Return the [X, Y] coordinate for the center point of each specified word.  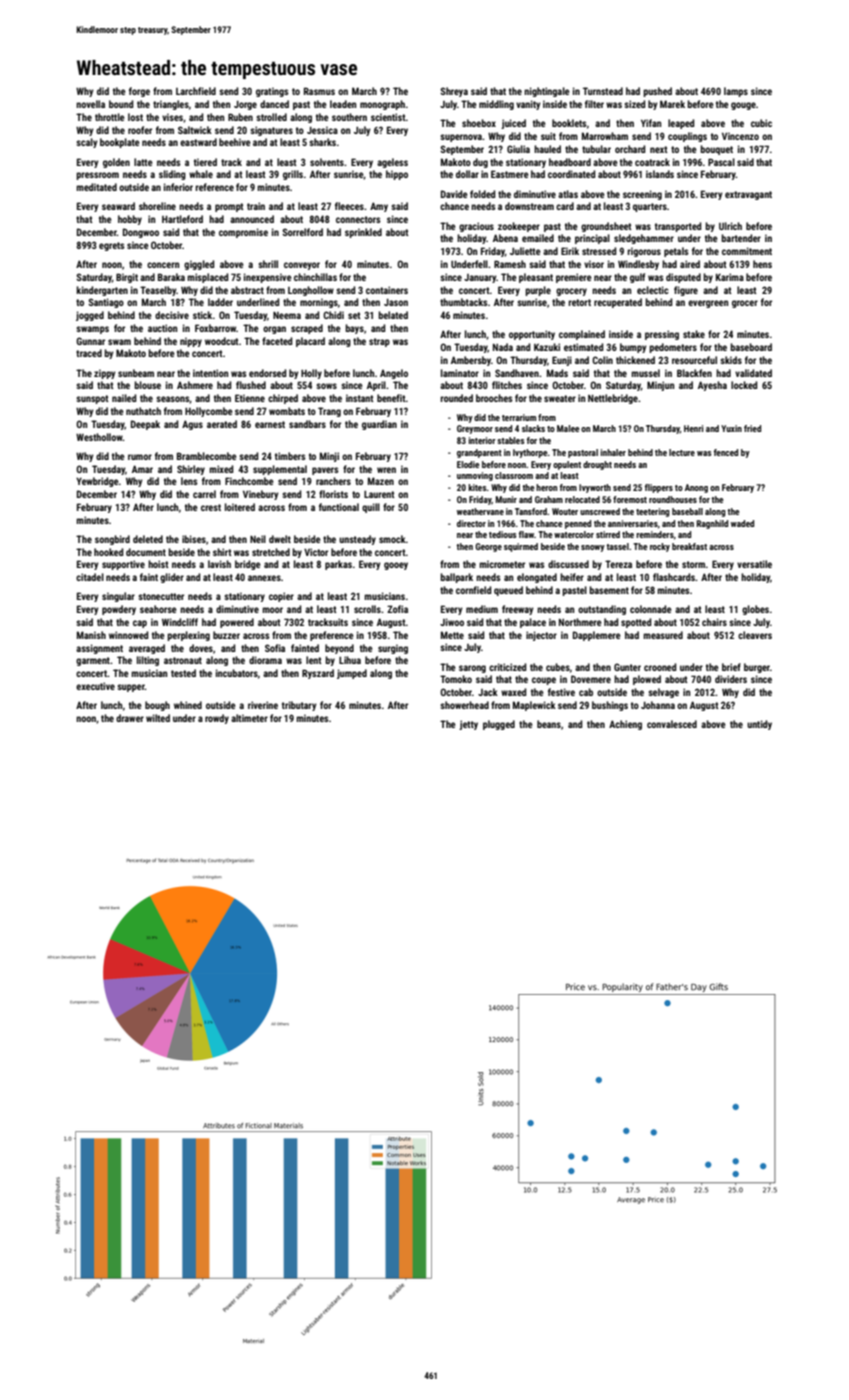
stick [202, 315]
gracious [476, 227]
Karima [730, 277]
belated [393, 315]
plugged [499, 725]
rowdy [217, 719]
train [256, 206]
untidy [759, 725]
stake [694, 334]
